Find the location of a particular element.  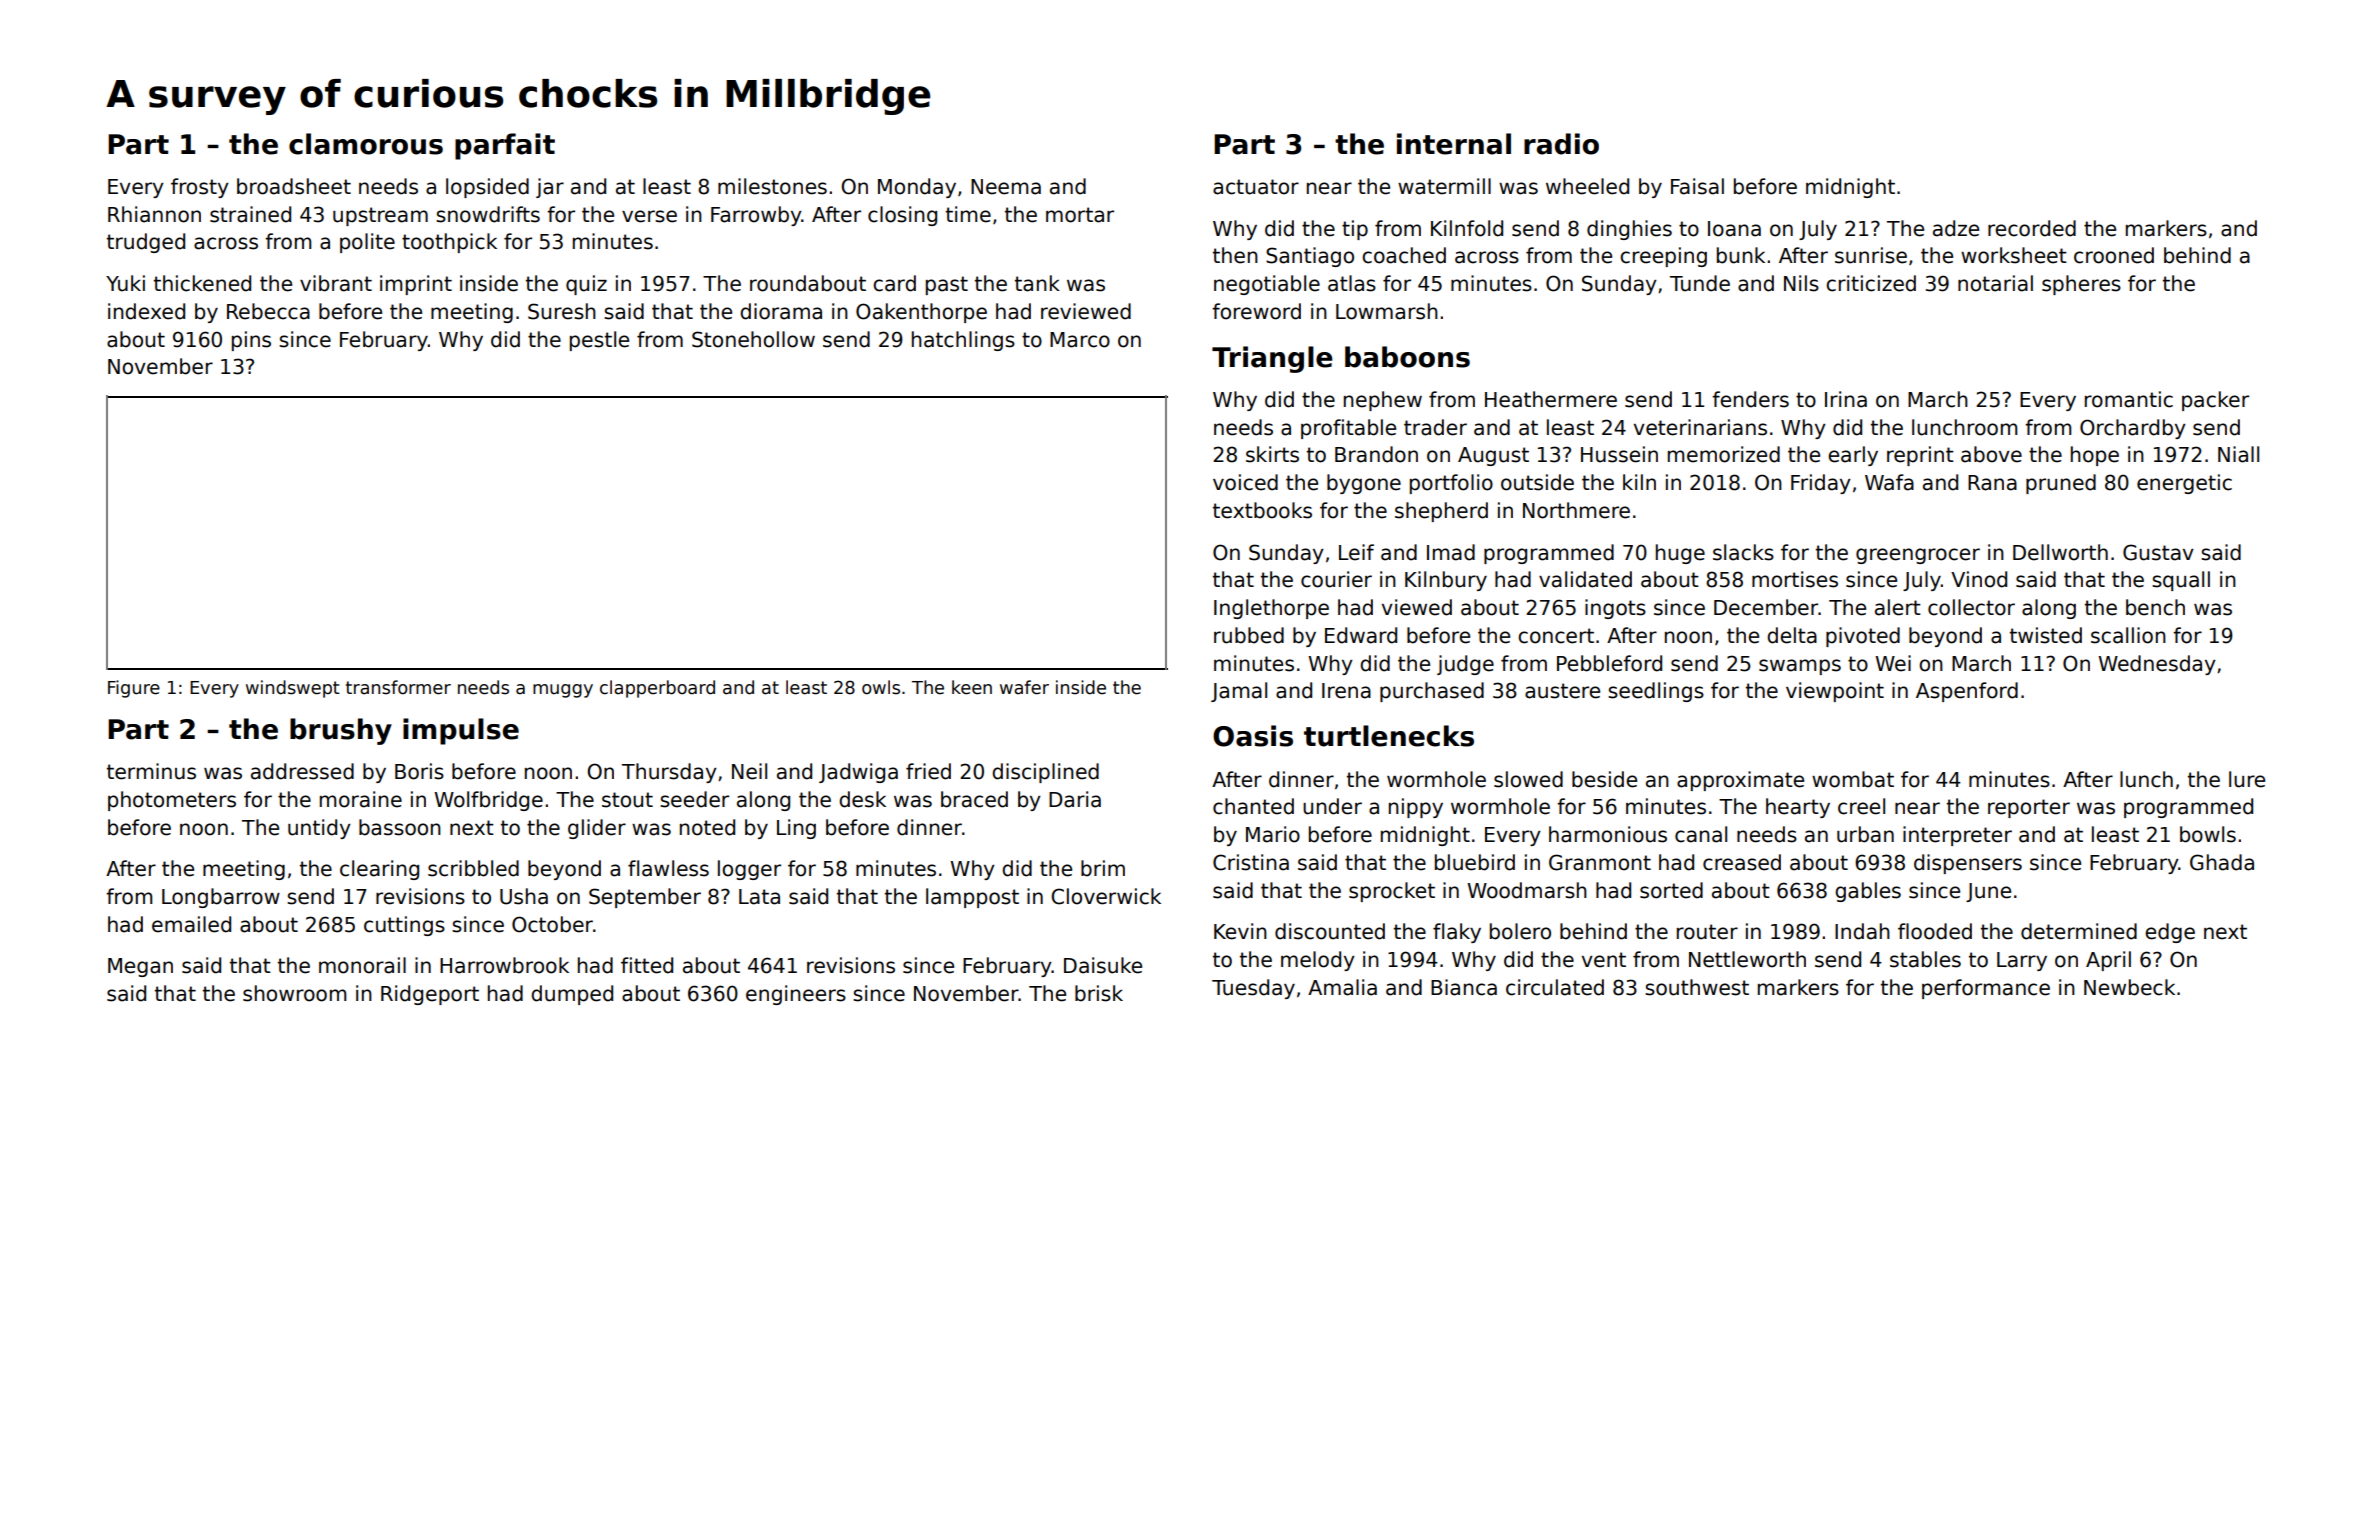

quiz is located at coordinates (586, 285).
